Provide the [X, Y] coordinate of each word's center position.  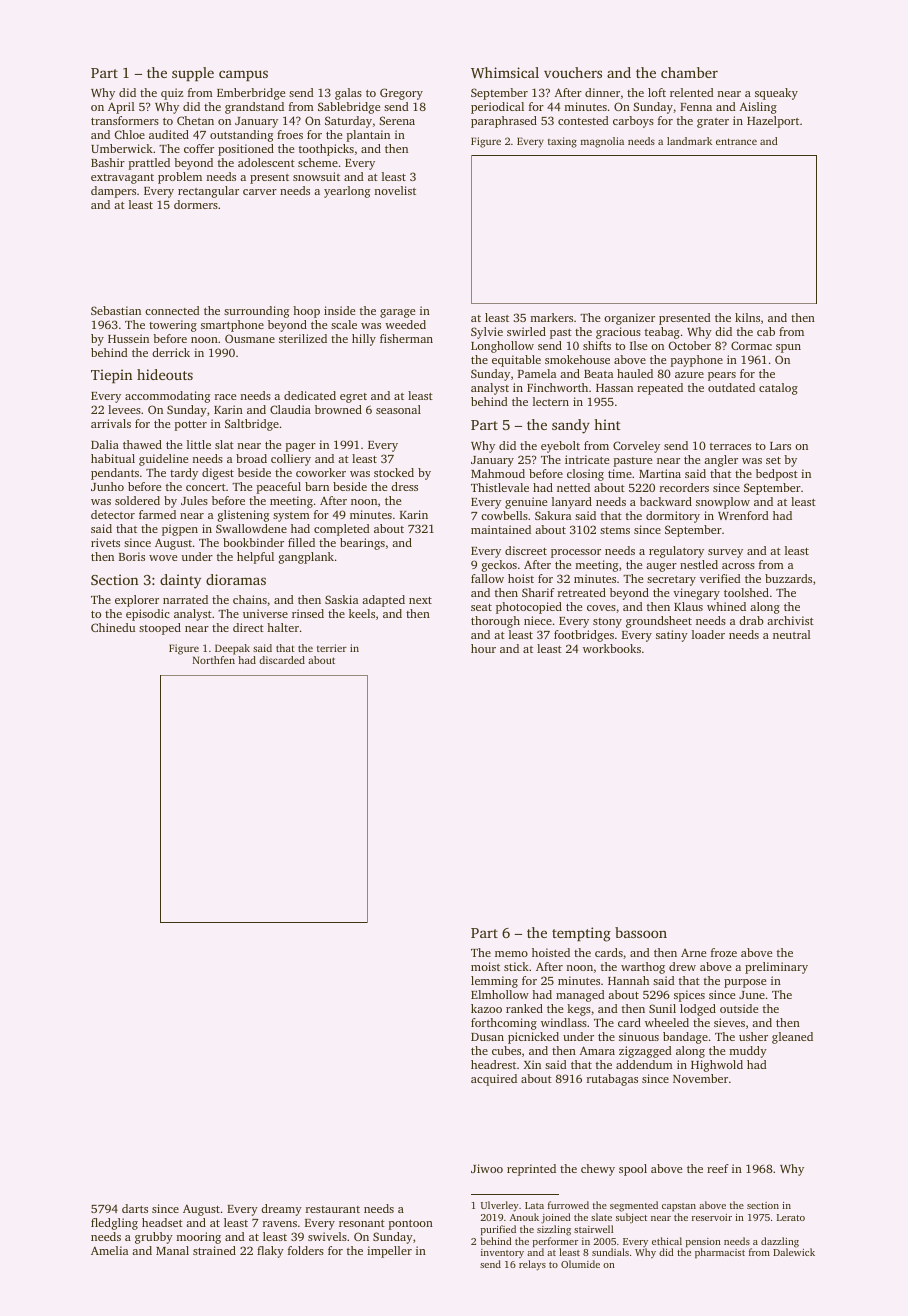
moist [485, 966]
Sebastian [116, 310]
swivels [327, 1236]
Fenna [696, 107]
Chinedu [113, 627]
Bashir [108, 162]
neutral [792, 634]
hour [483, 648]
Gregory [401, 94]
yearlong [347, 192]
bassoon [641, 932]
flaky [270, 1252]
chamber [689, 72]
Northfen [214, 660]
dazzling [780, 1242]
